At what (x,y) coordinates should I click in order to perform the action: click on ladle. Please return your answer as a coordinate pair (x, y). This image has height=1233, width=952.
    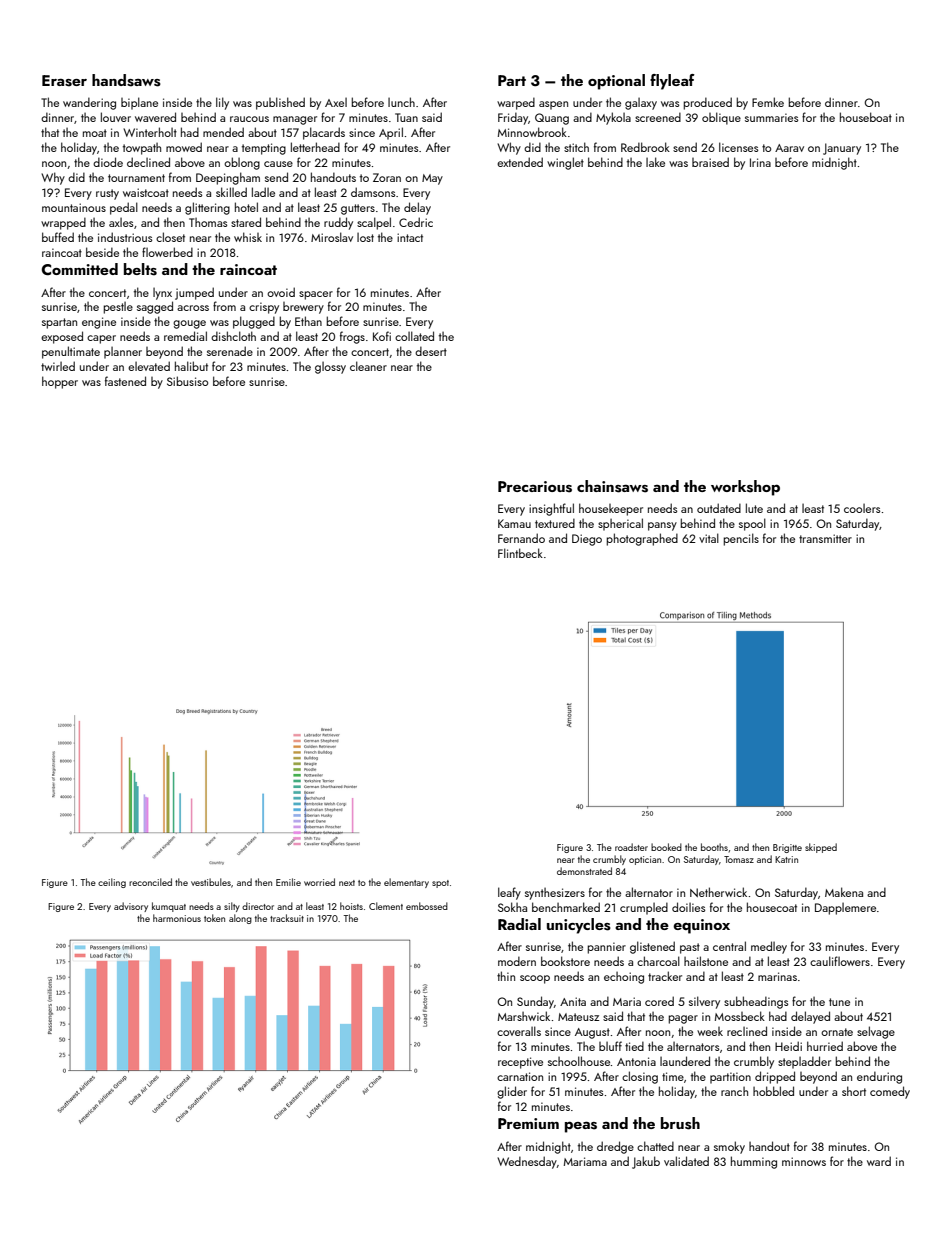
    Looking at the image, I should click on (263, 192).
